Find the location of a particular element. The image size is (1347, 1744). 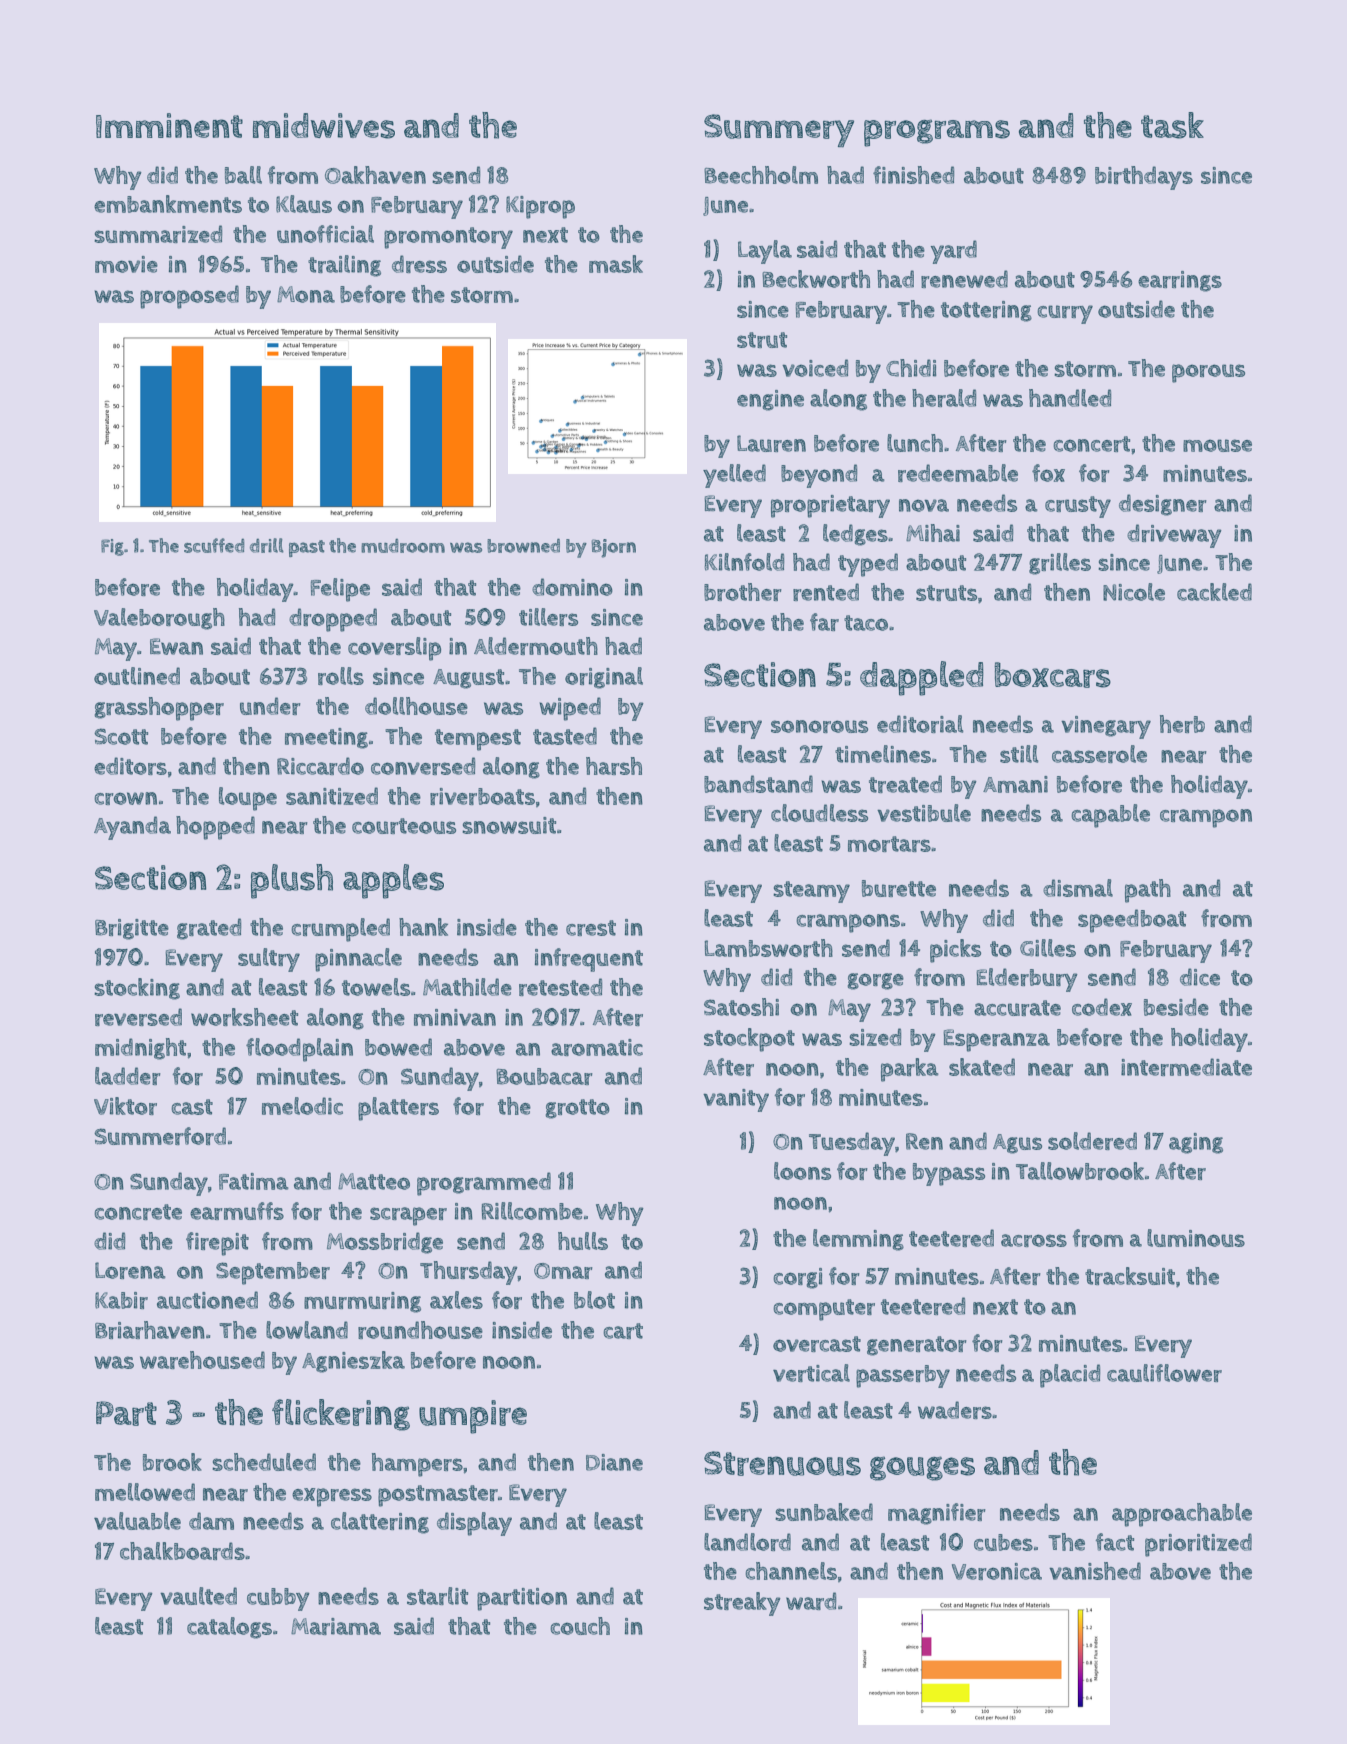

ward is located at coordinates (811, 1601).
